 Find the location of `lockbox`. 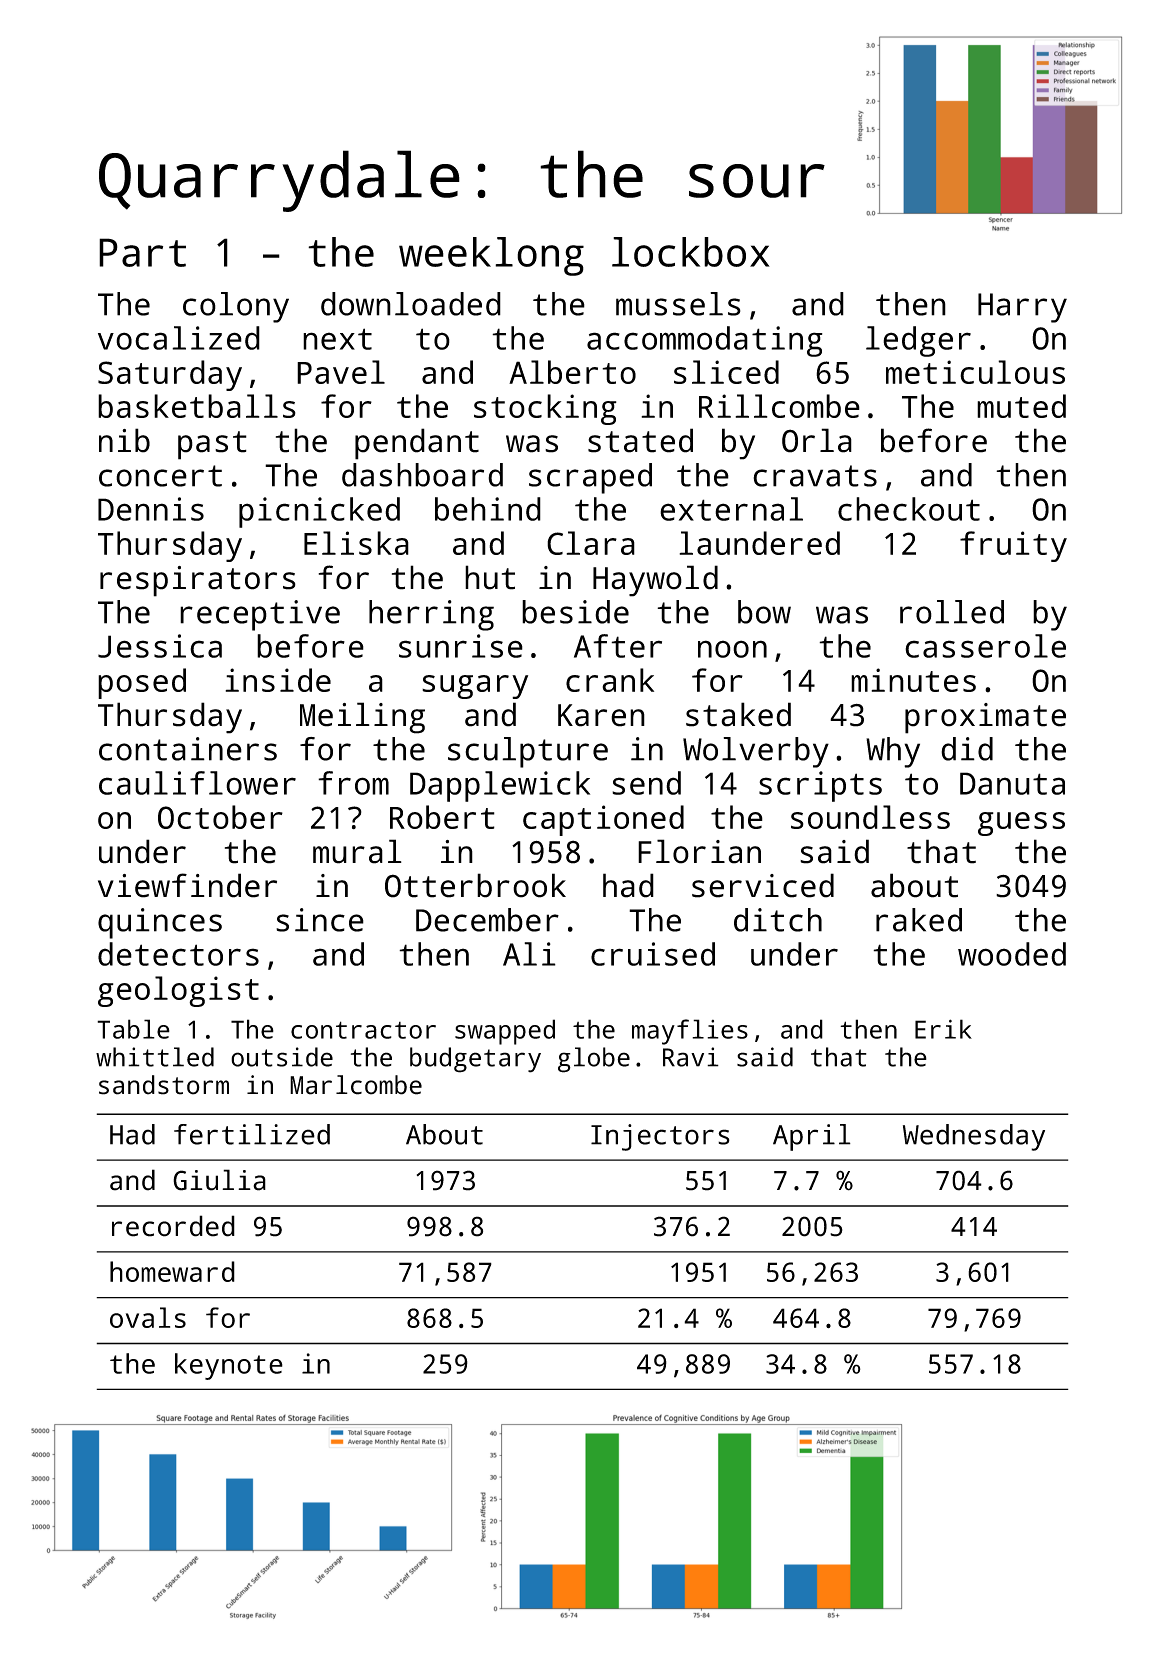

lockbox is located at coordinates (691, 252).
